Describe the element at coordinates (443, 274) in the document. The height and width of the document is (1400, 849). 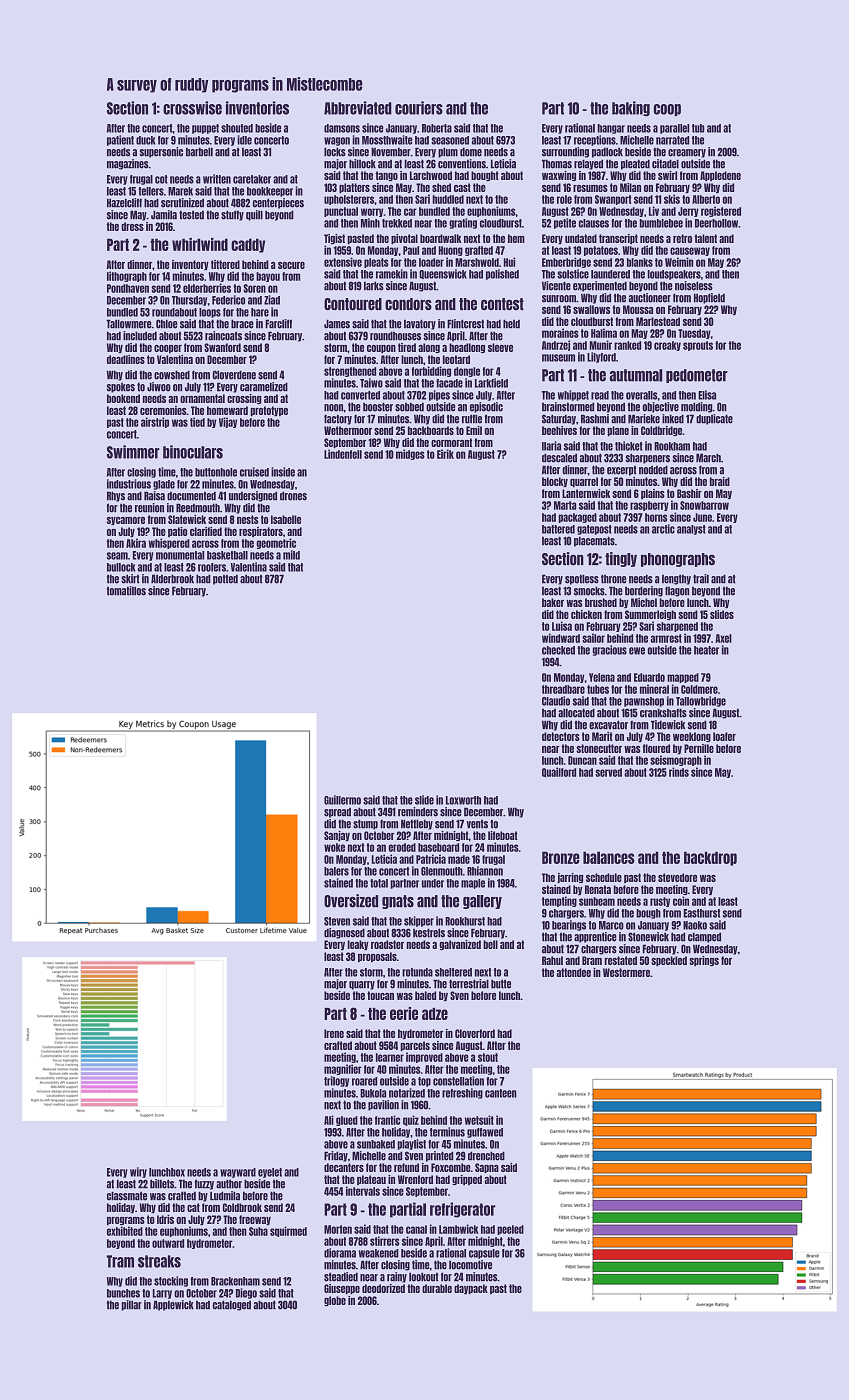
I see `Queenswick` at that location.
